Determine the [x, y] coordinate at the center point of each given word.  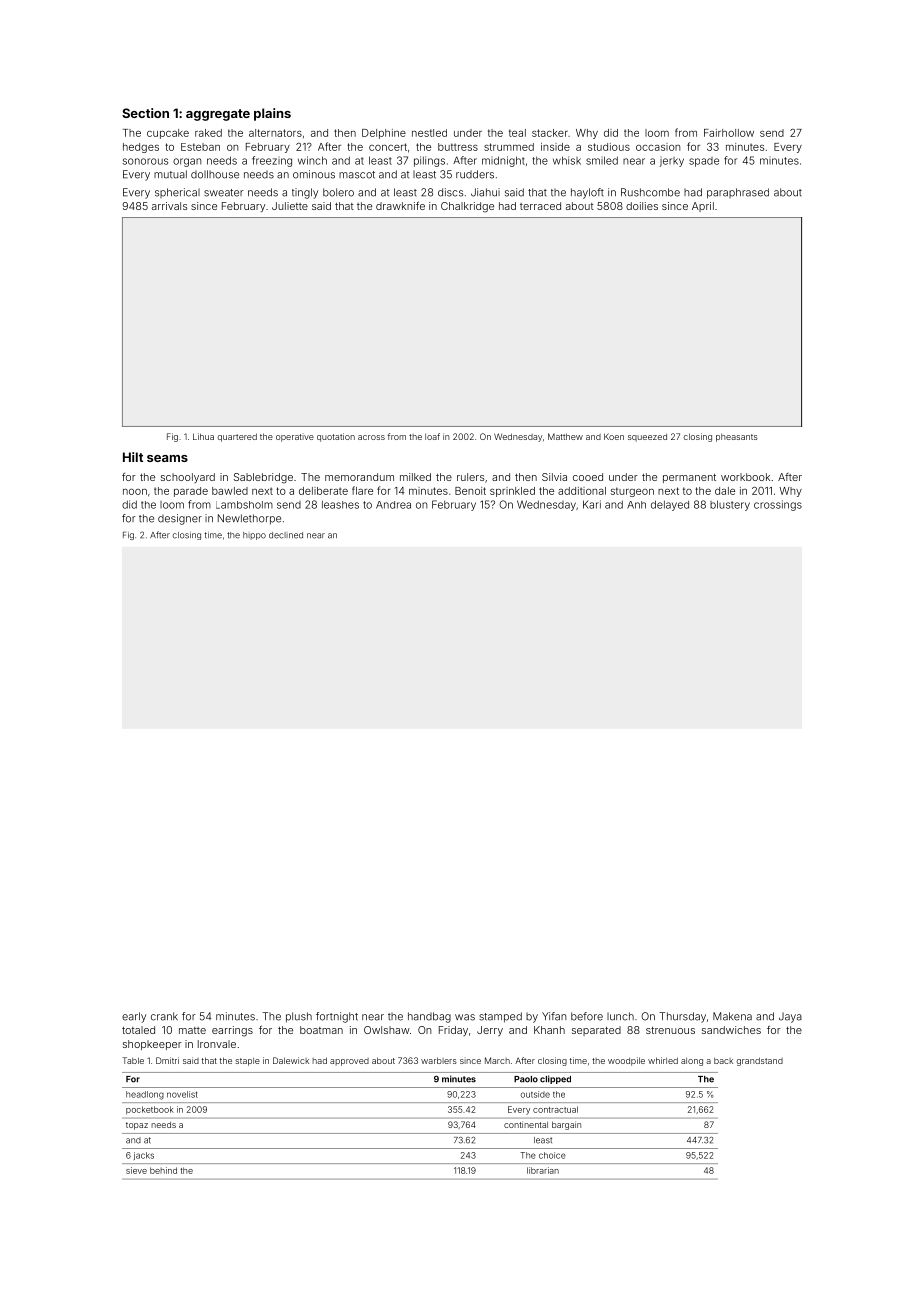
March [497, 1060]
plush [299, 1017]
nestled [429, 133]
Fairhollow [729, 133]
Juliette [290, 206]
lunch [620, 1016]
